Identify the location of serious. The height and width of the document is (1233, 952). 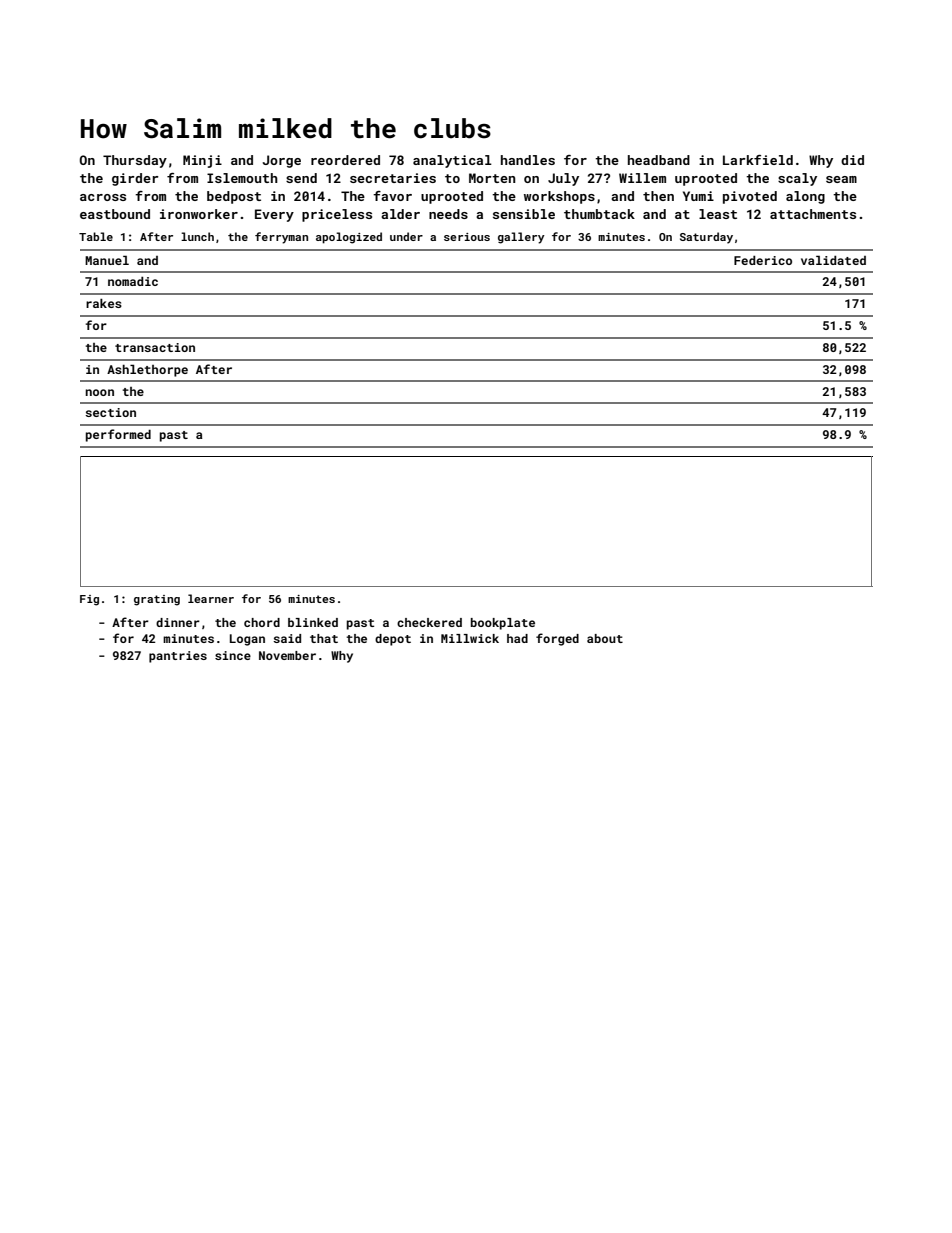
(467, 237).
